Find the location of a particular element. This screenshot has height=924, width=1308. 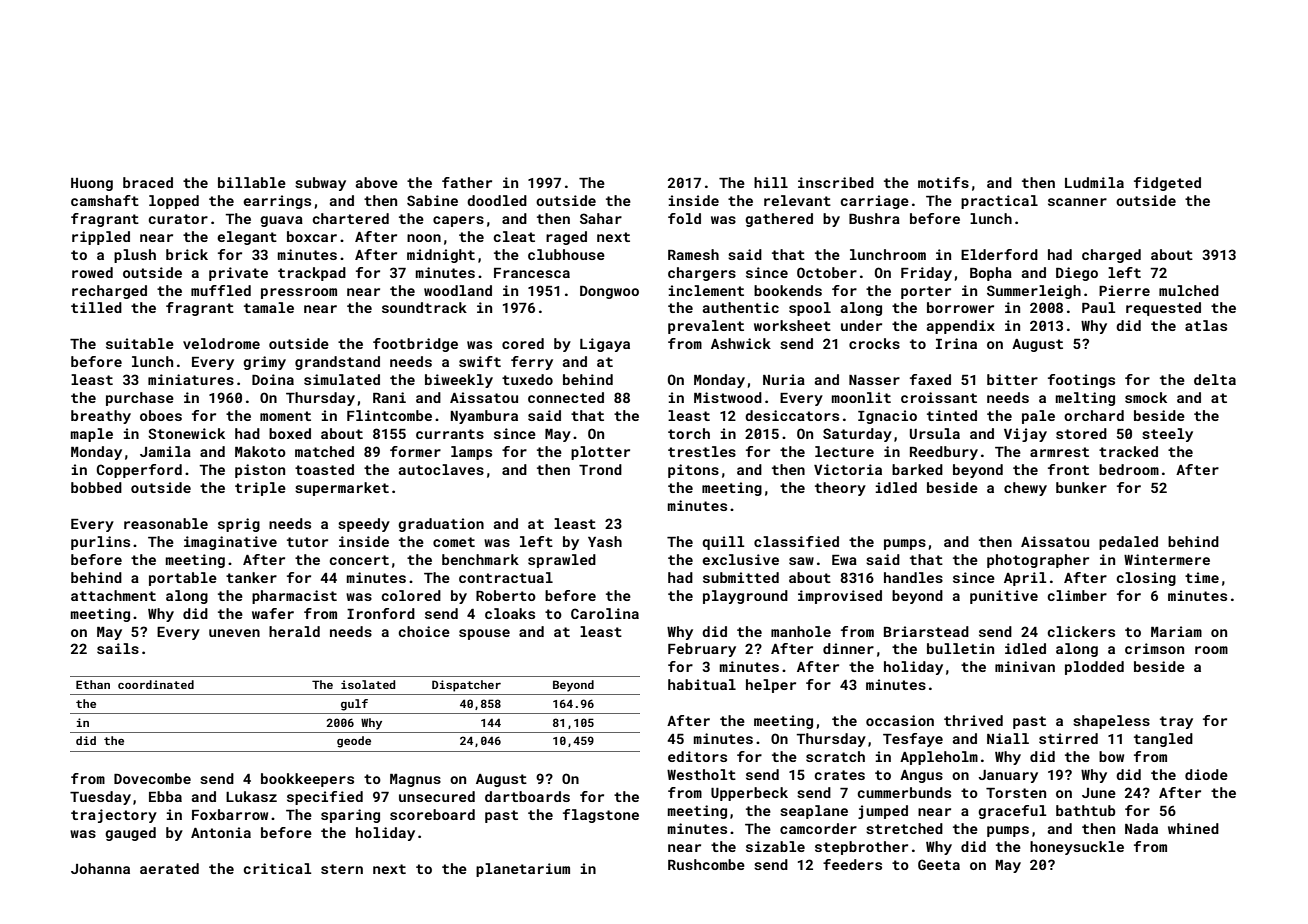

tamale is located at coordinates (269, 307).
